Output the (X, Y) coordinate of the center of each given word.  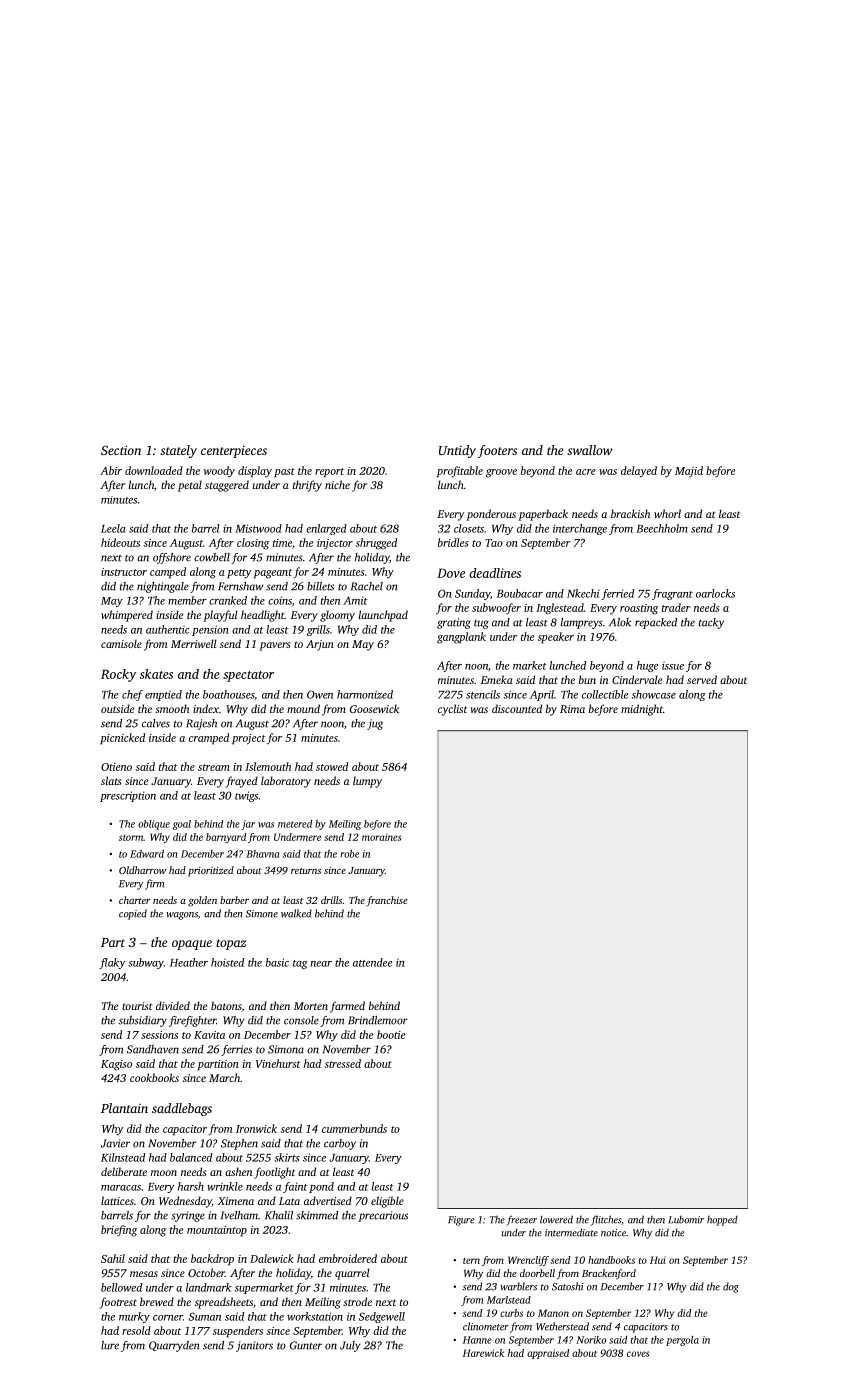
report (329, 473)
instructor (124, 572)
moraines (381, 837)
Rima (572, 709)
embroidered (348, 1258)
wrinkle (225, 1186)
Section (121, 450)
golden (202, 901)
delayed (639, 472)
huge (647, 666)
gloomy (337, 616)
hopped (722, 1221)
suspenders (238, 1332)
